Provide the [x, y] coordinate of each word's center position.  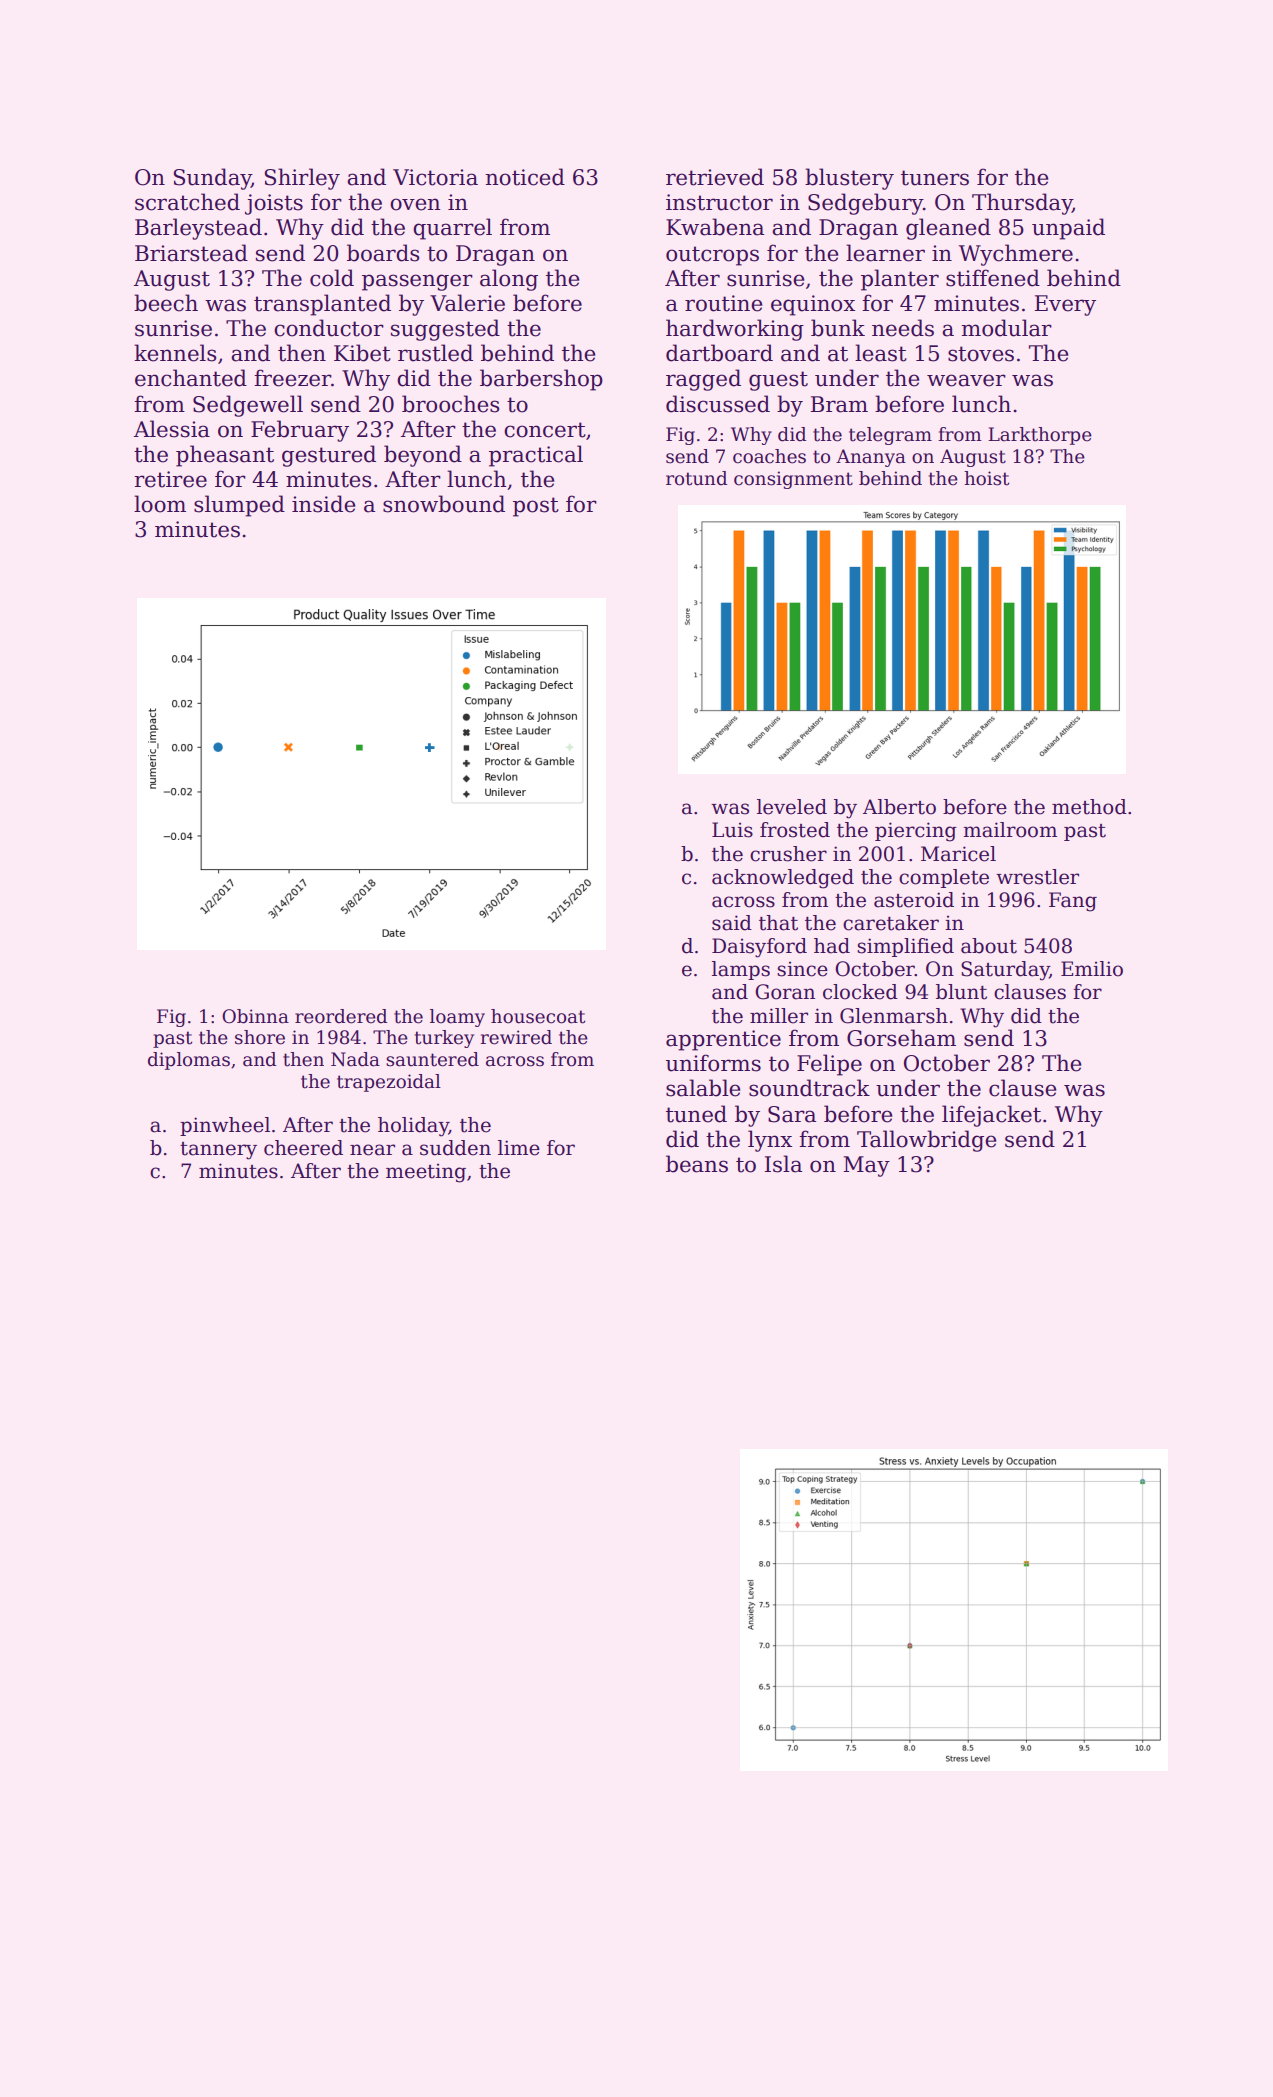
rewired [516, 1037]
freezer [292, 378]
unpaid [1068, 229]
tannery [218, 1151]
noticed [525, 177]
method [1089, 807]
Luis [732, 830]
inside [323, 504]
